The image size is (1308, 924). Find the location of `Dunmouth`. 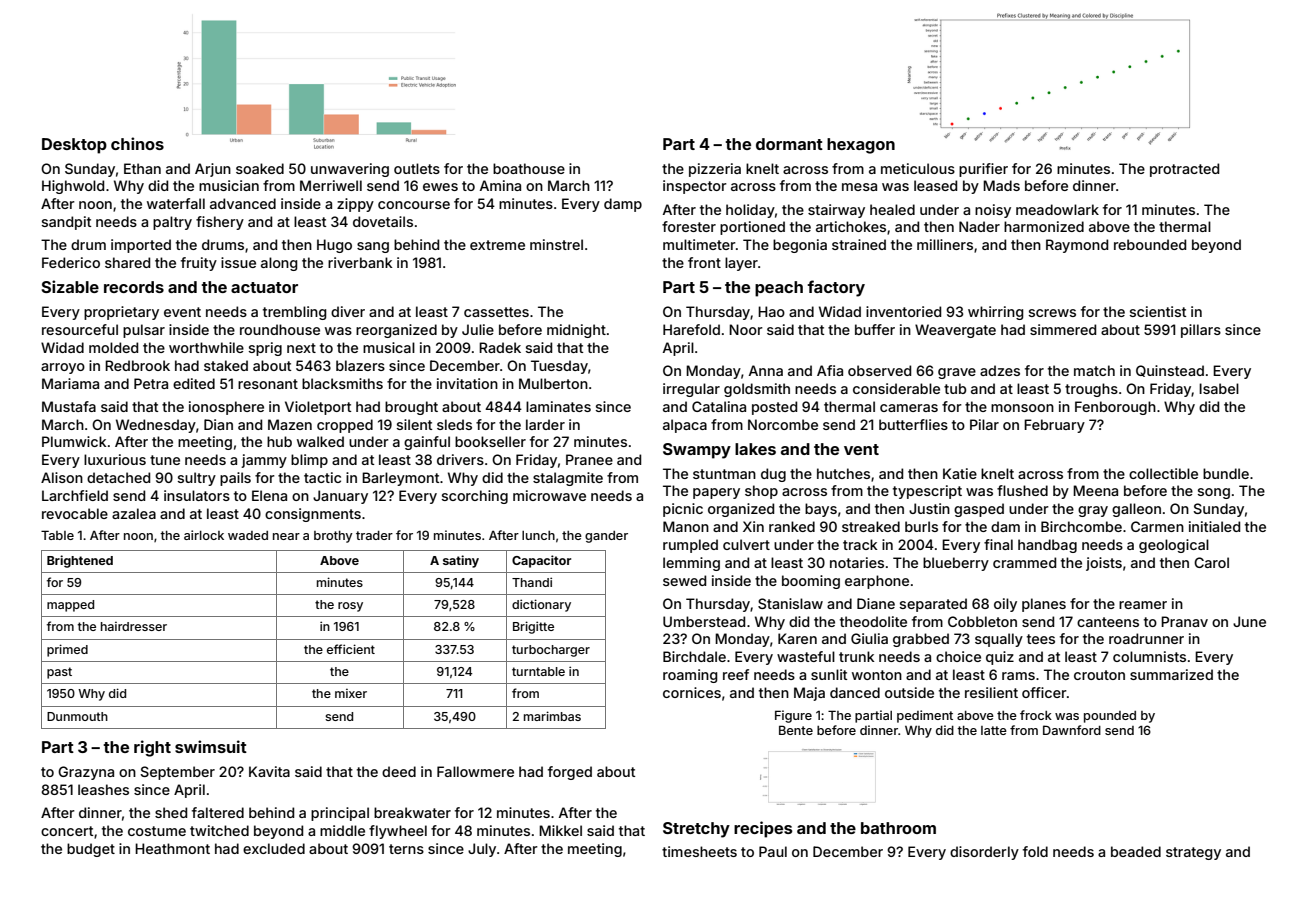

Dunmouth is located at coordinates (77, 716).
